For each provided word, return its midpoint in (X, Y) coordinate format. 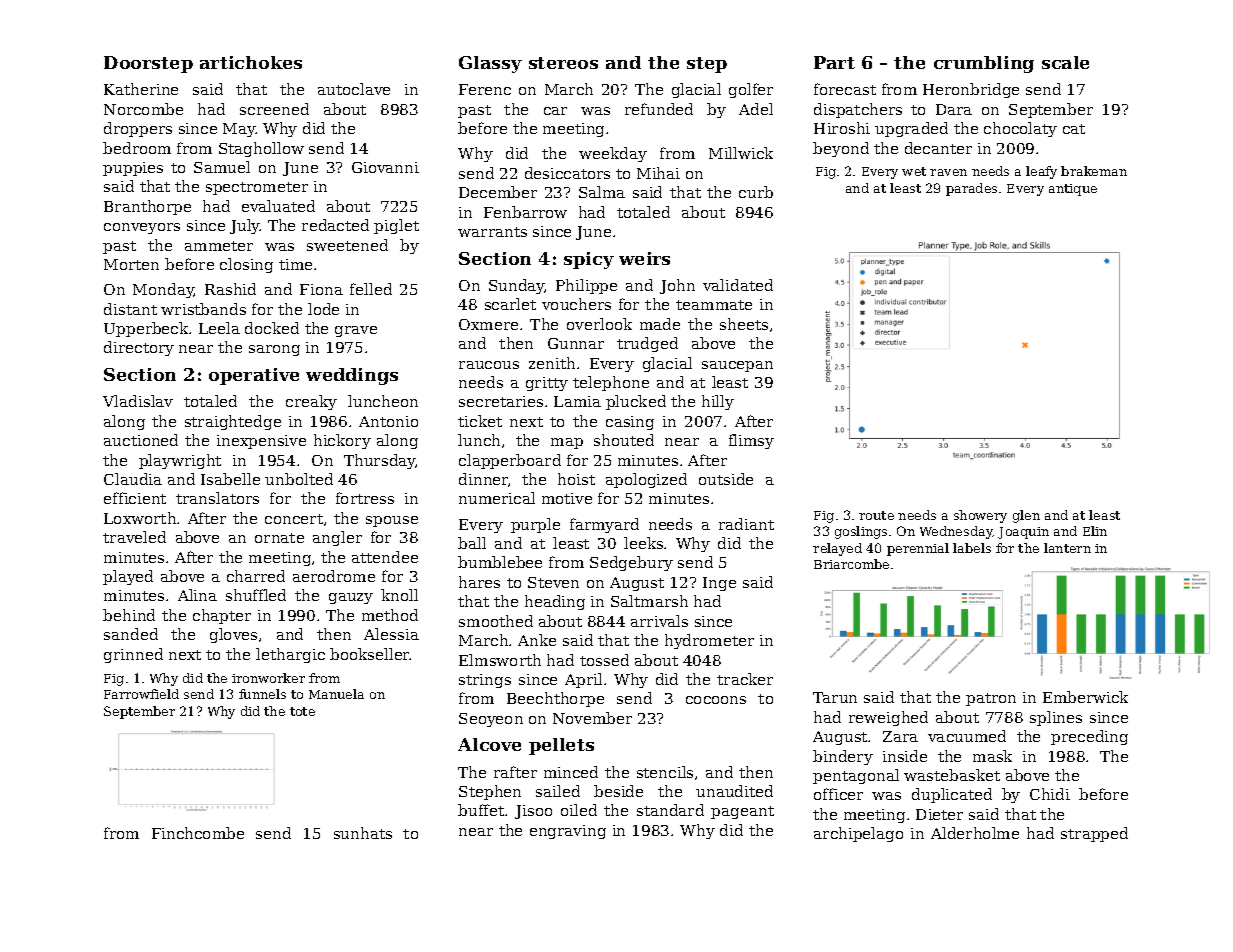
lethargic (290, 655)
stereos (563, 63)
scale (1065, 62)
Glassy (490, 64)
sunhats (363, 833)
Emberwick (1085, 697)
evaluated (278, 206)
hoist (576, 479)
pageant (742, 812)
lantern (1067, 548)
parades (971, 189)
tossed (604, 660)
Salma (602, 192)
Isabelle (230, 479)
